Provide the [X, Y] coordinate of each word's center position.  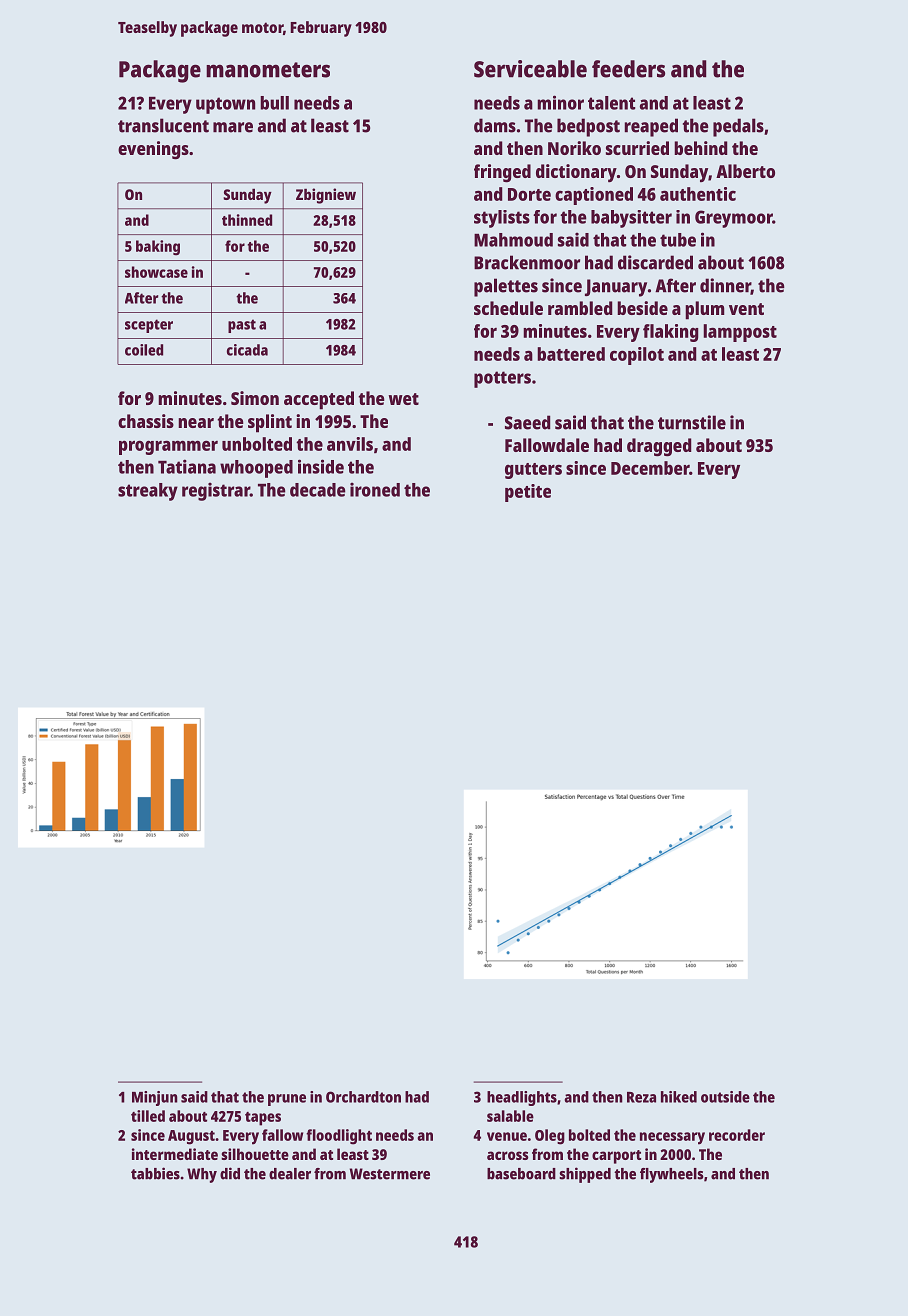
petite [528, 493]
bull [274, 103]
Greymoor [734, 219]
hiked [679, 1097]
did [230, 1173]
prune [287, 1100]
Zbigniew [326, 196]
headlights [522, 1098]
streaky [148, 492]
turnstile [692, 422]
